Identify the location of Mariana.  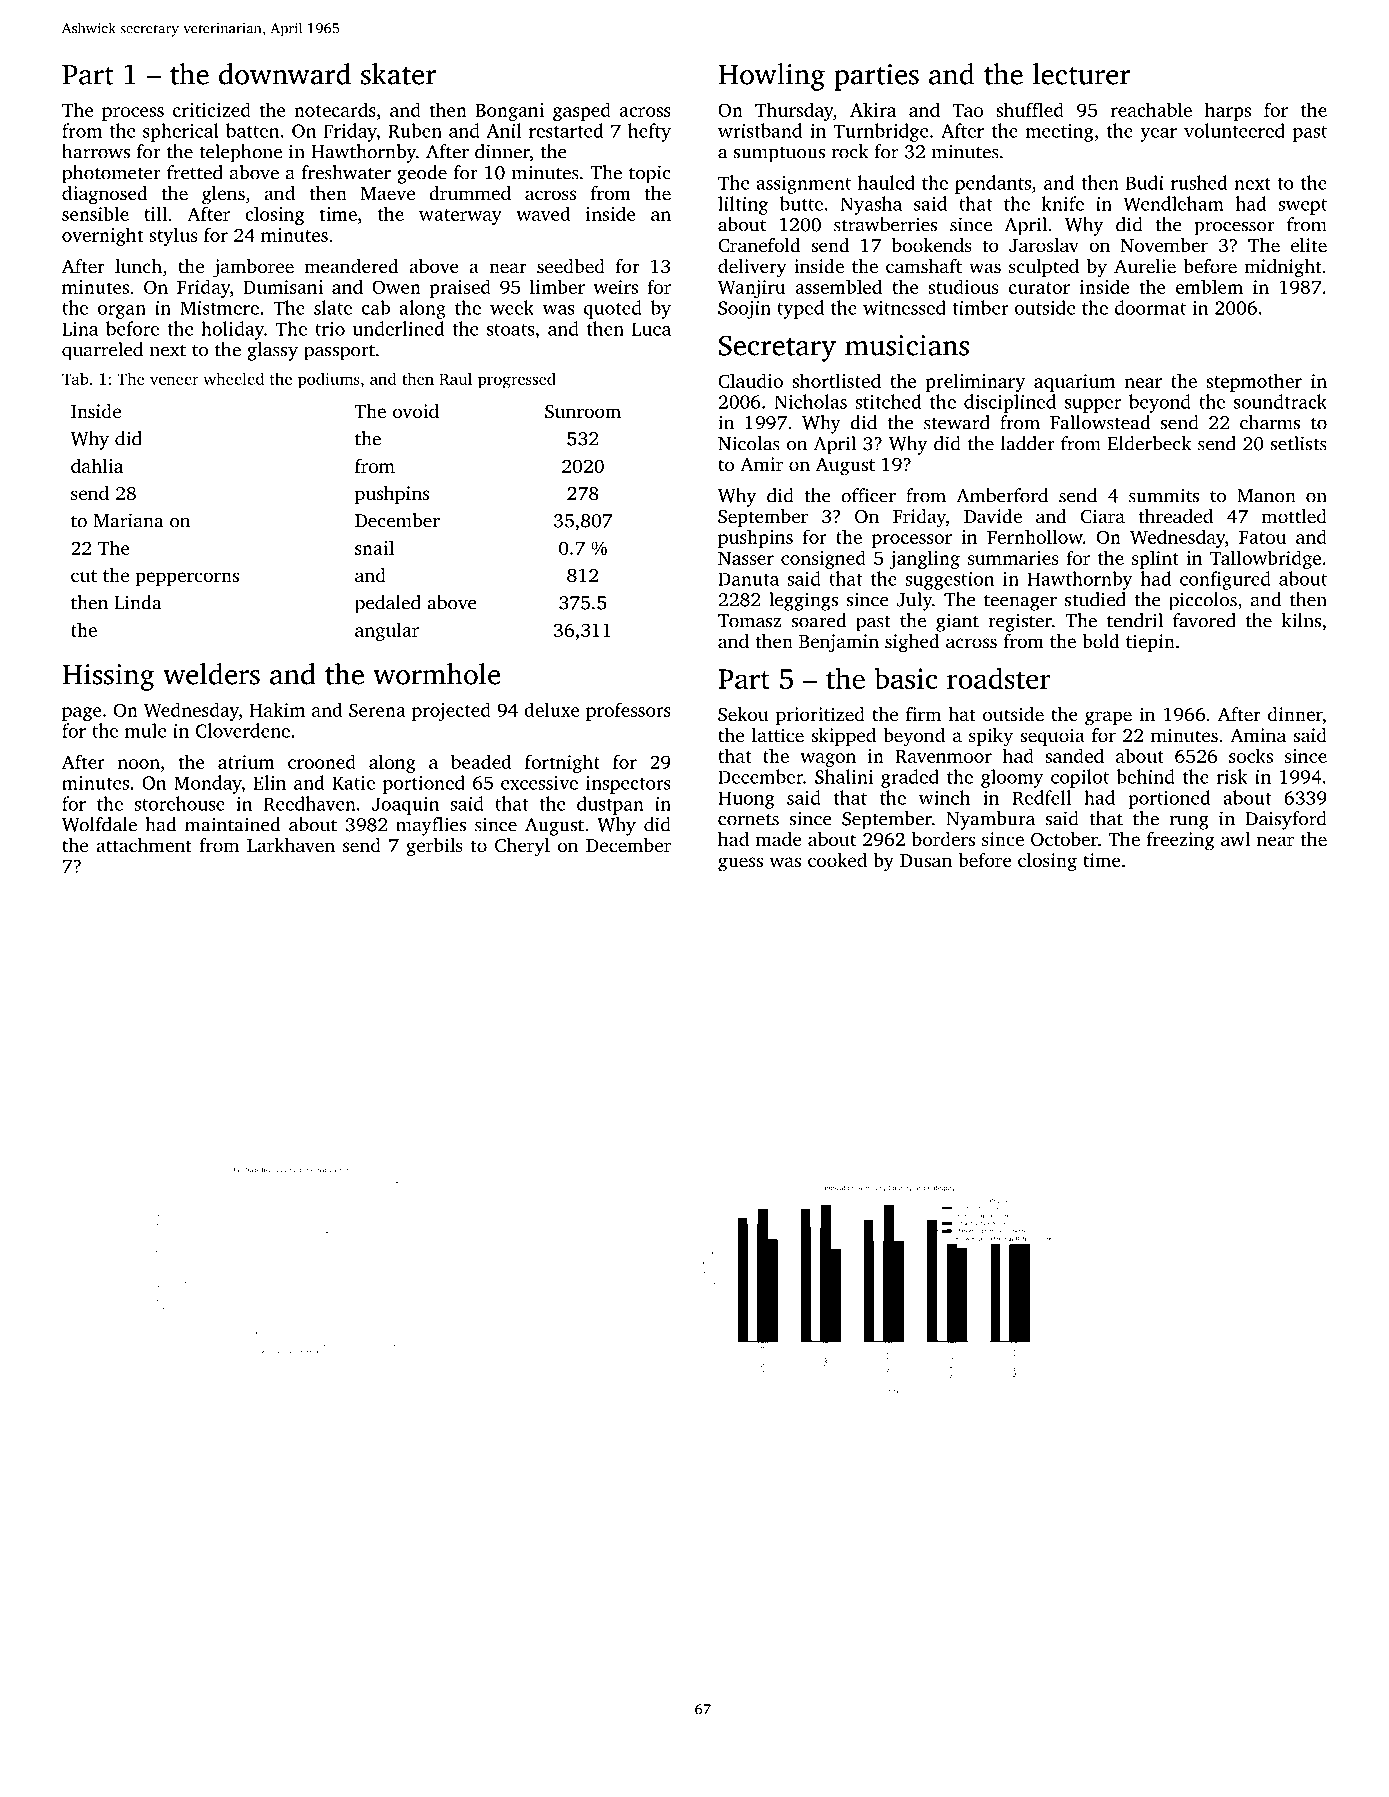
(129, 520).
